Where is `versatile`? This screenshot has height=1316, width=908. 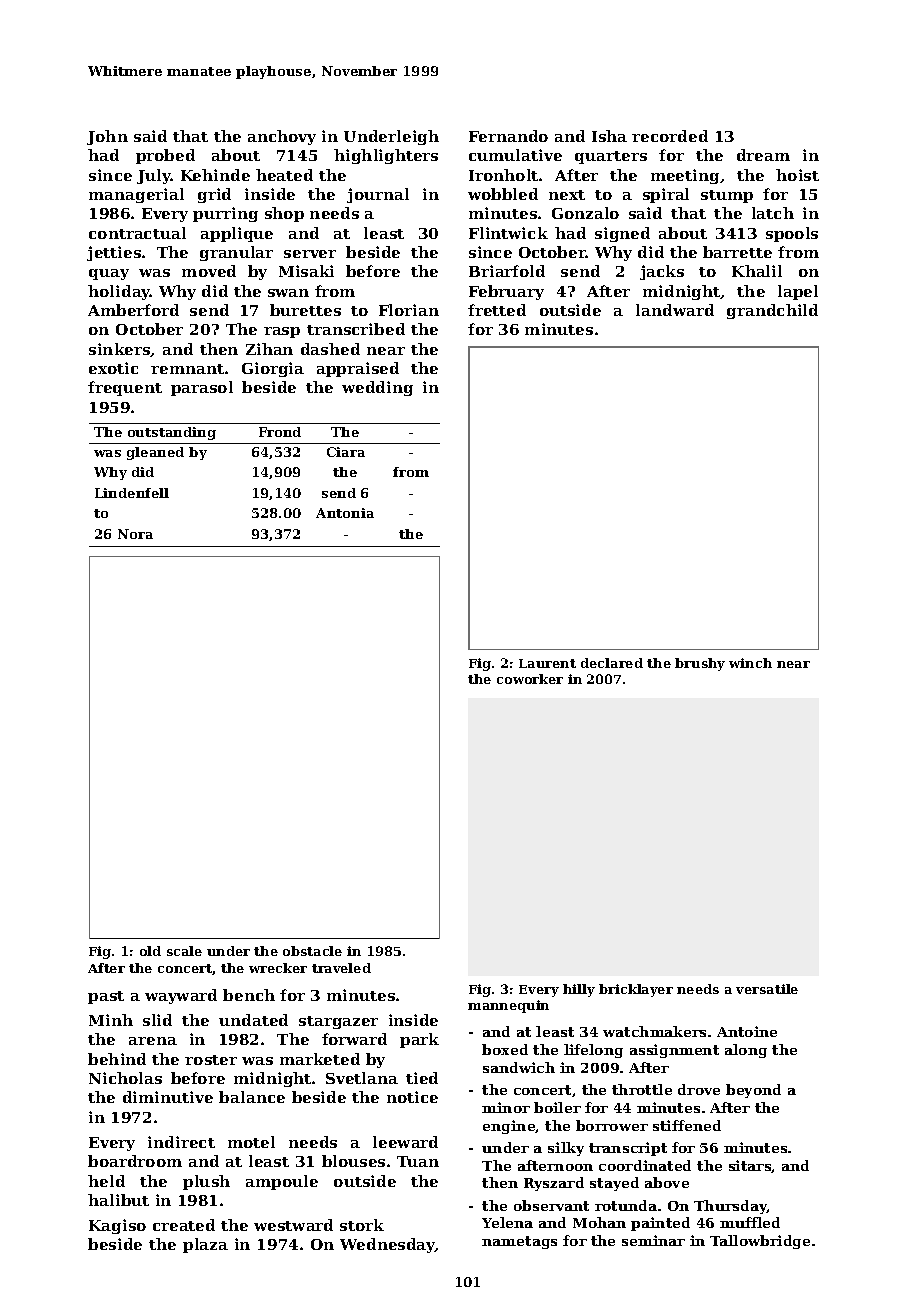
versatile is located at coordinates (767, 989).
